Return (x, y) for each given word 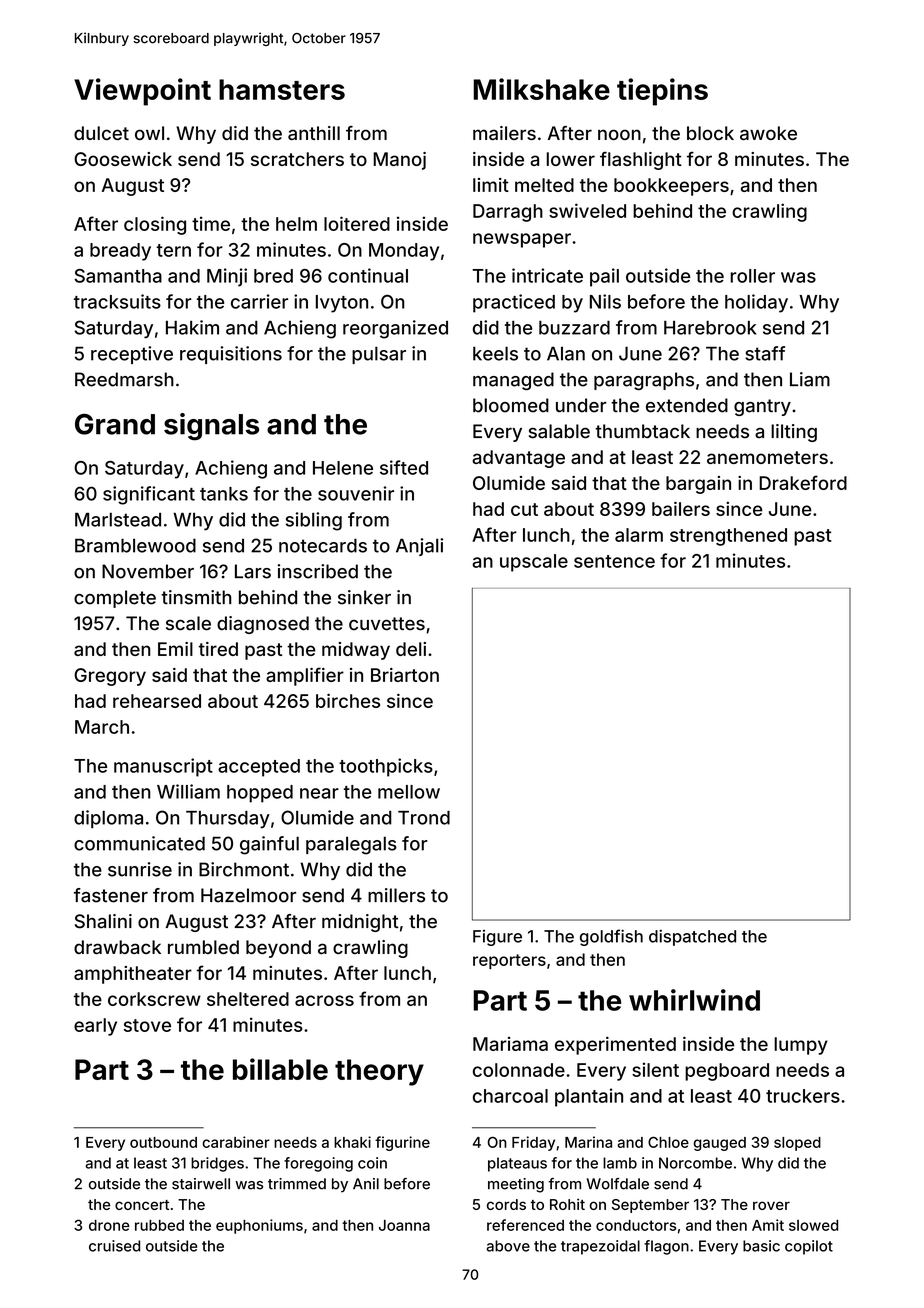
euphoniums (259, 1226)
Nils (605, 301)
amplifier (305, 676)
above (508, 1246)
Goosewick (123, 159)
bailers (681, 508)
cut (524, 509)
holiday (756, 303)
